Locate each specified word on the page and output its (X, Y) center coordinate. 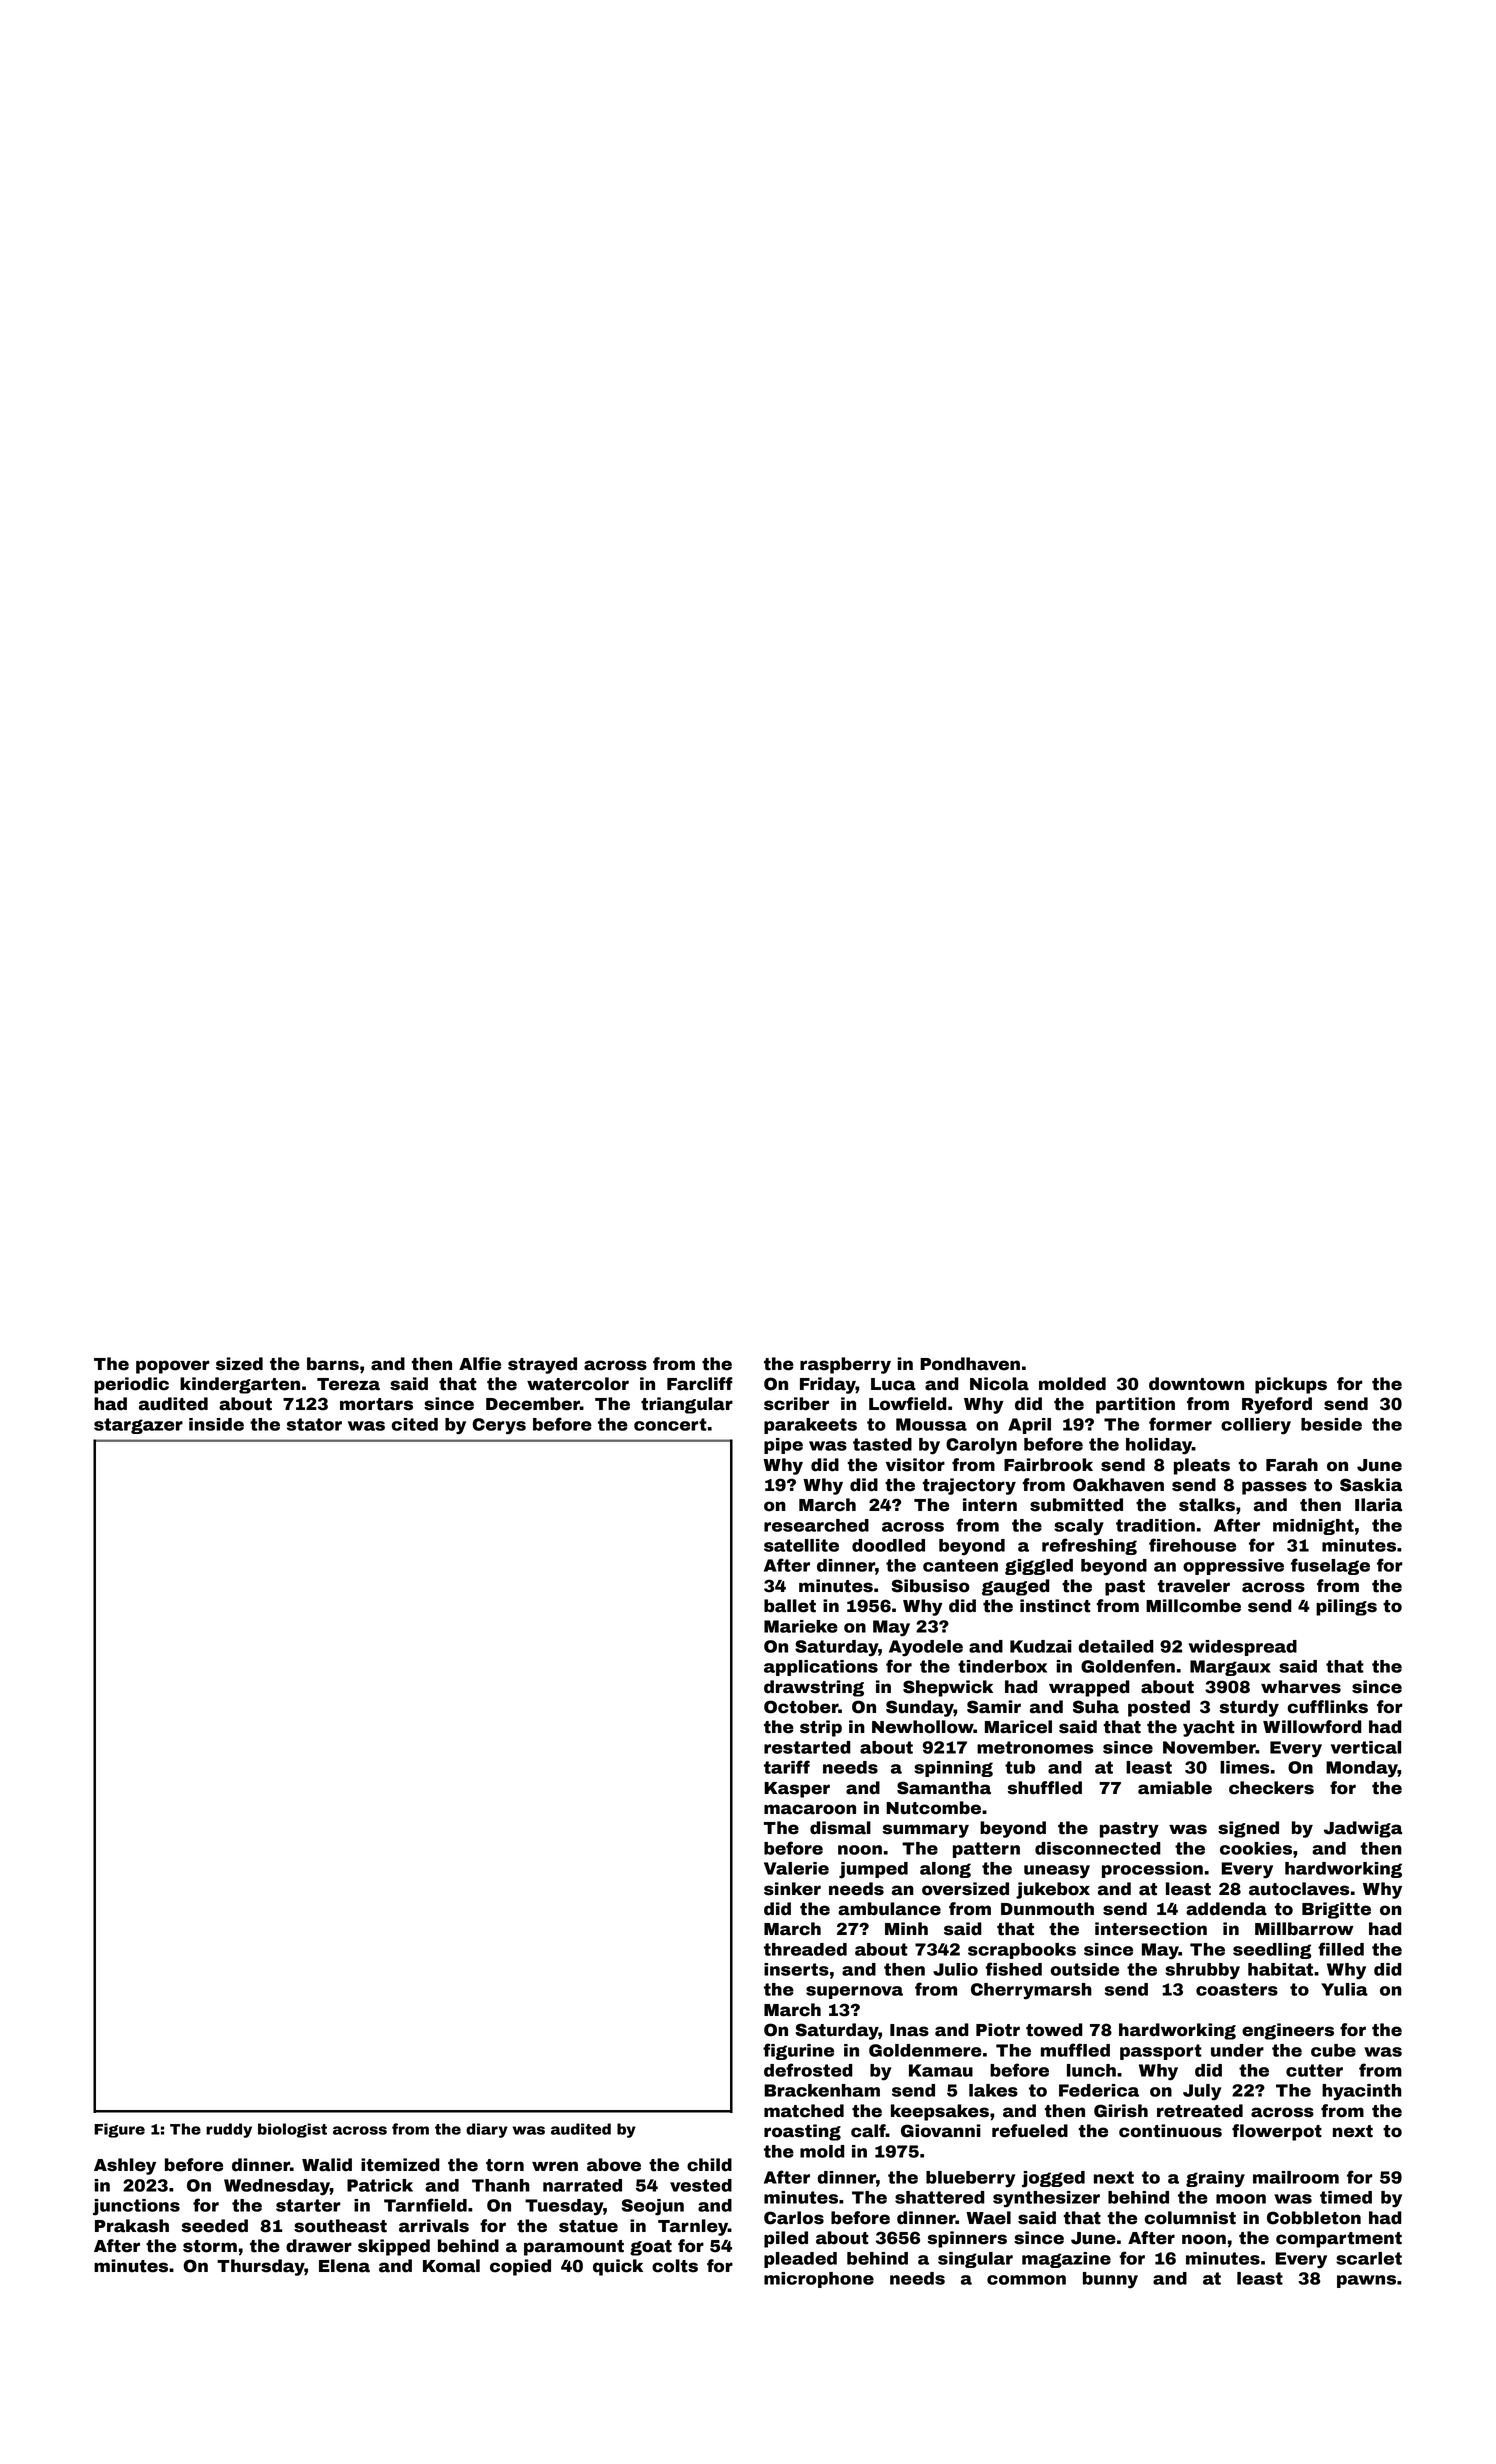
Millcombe (1193, 1606)
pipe (783, 1446)
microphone (819, 2280)
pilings (1346, 1607)
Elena (344, 2266)
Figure (119, 2130)
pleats (1202, 1466)
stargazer (138, 1426)
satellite (801, 1545)
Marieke (801, 1626)
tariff (787, 1767)
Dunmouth (1047, 1909)
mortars (376, 1404)
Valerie (796, 1868)
